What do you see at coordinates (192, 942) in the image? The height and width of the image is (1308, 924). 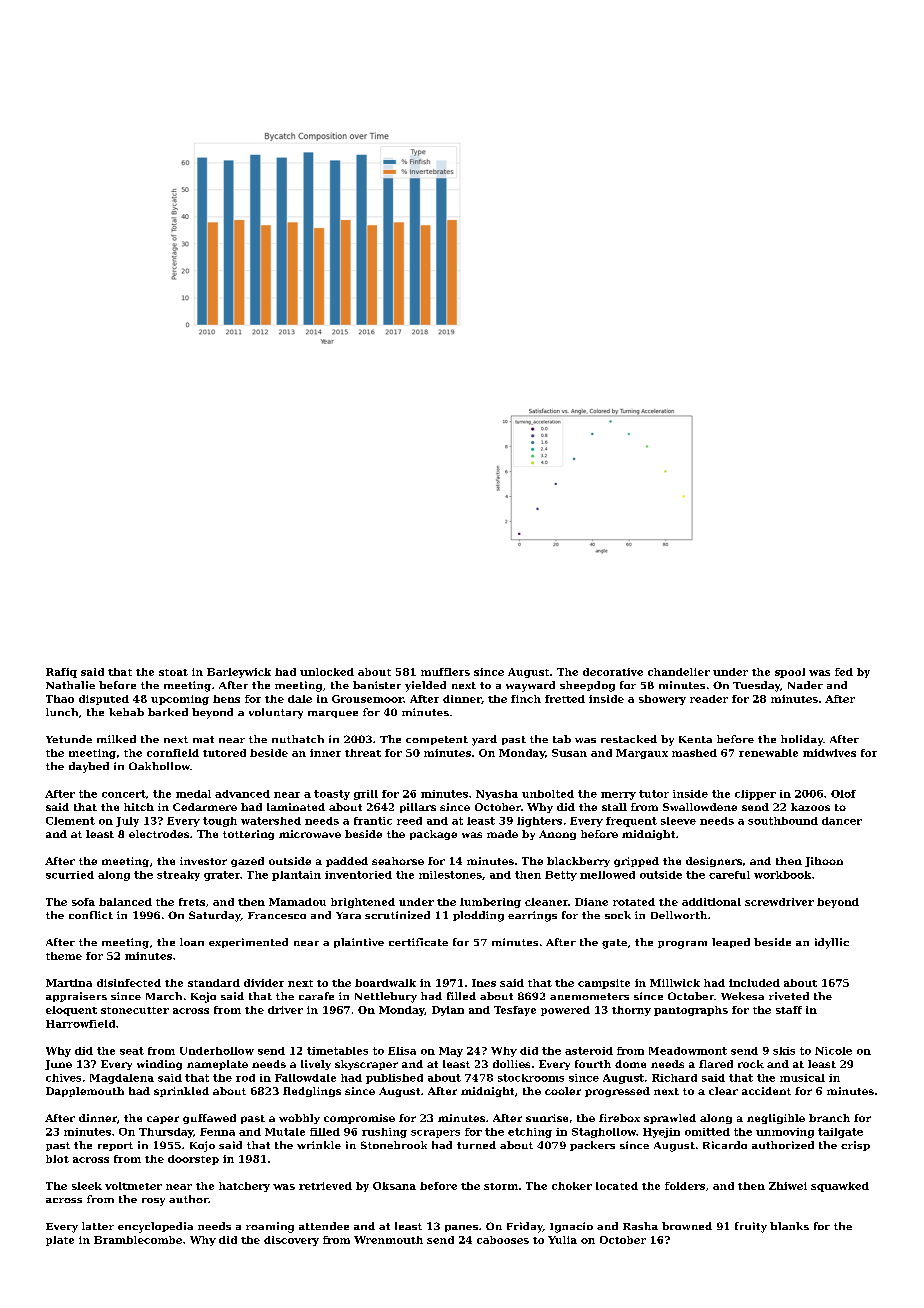 I see `loan` at bounding box center [192, 942].
